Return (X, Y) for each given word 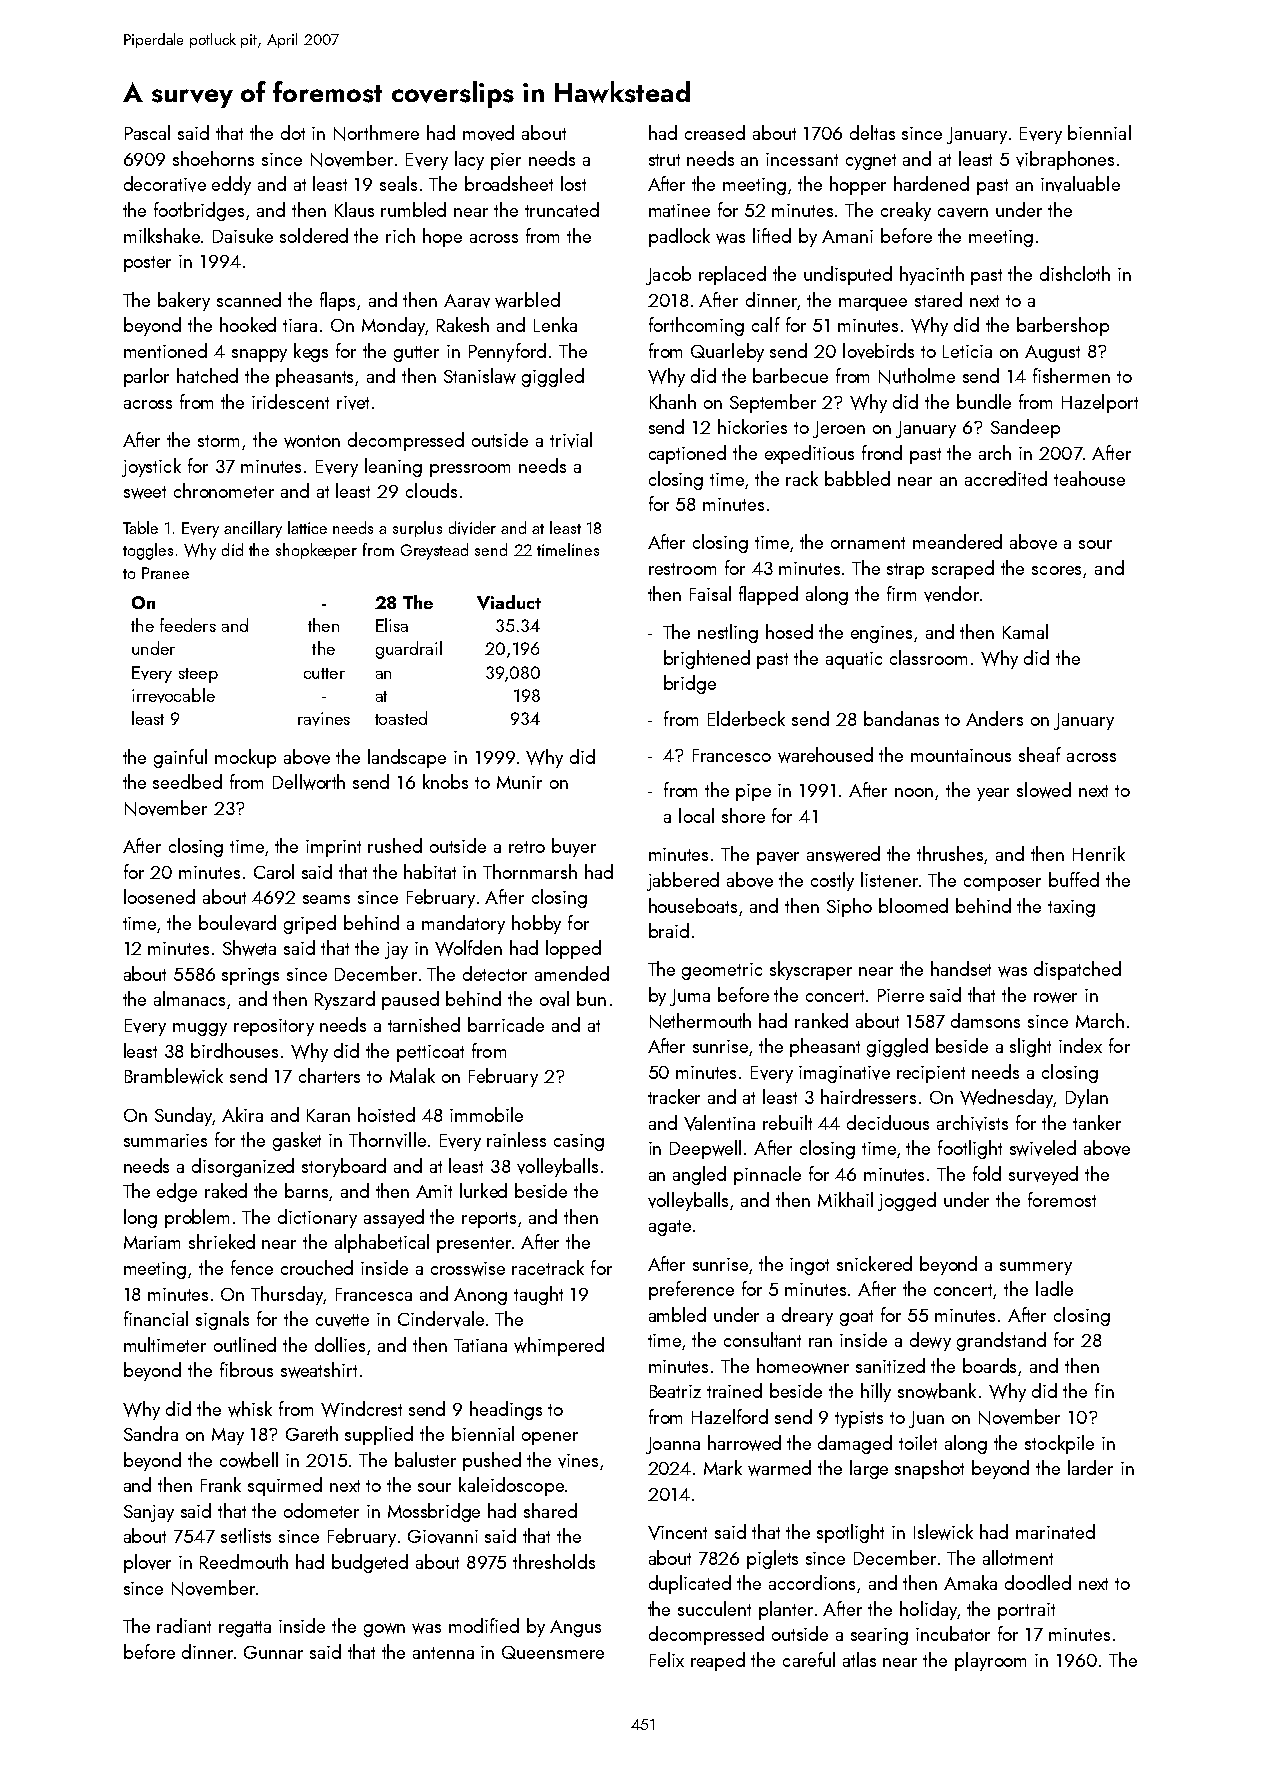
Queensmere (553, 1652)
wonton (312, 441)
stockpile (1059, 1444)
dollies (340, 1344)
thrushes (951, 855)
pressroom (470, 470)
